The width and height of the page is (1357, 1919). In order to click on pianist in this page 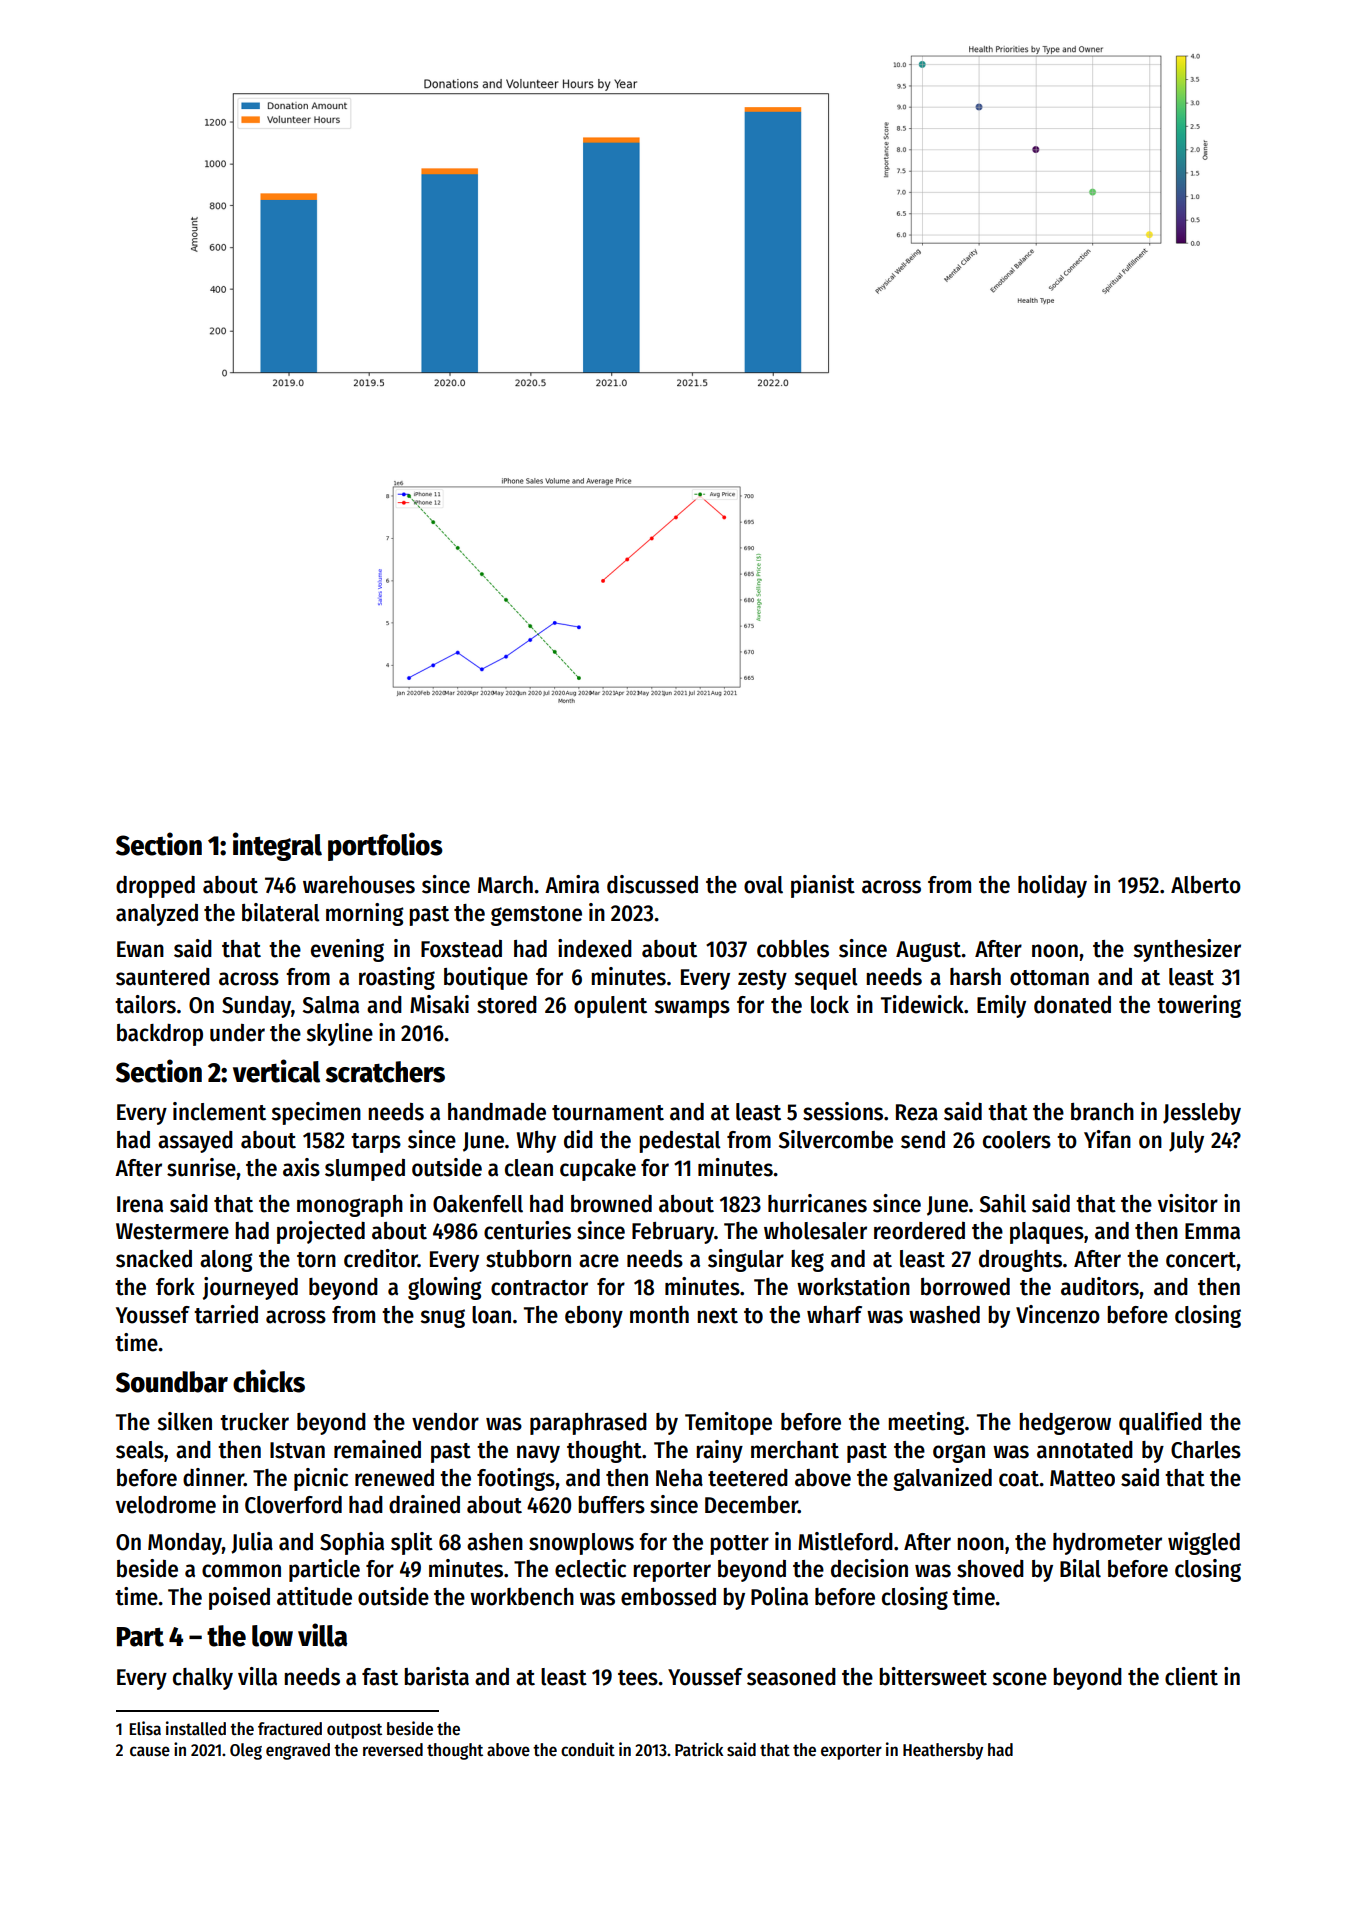, I will do `click(823, 886)`.
